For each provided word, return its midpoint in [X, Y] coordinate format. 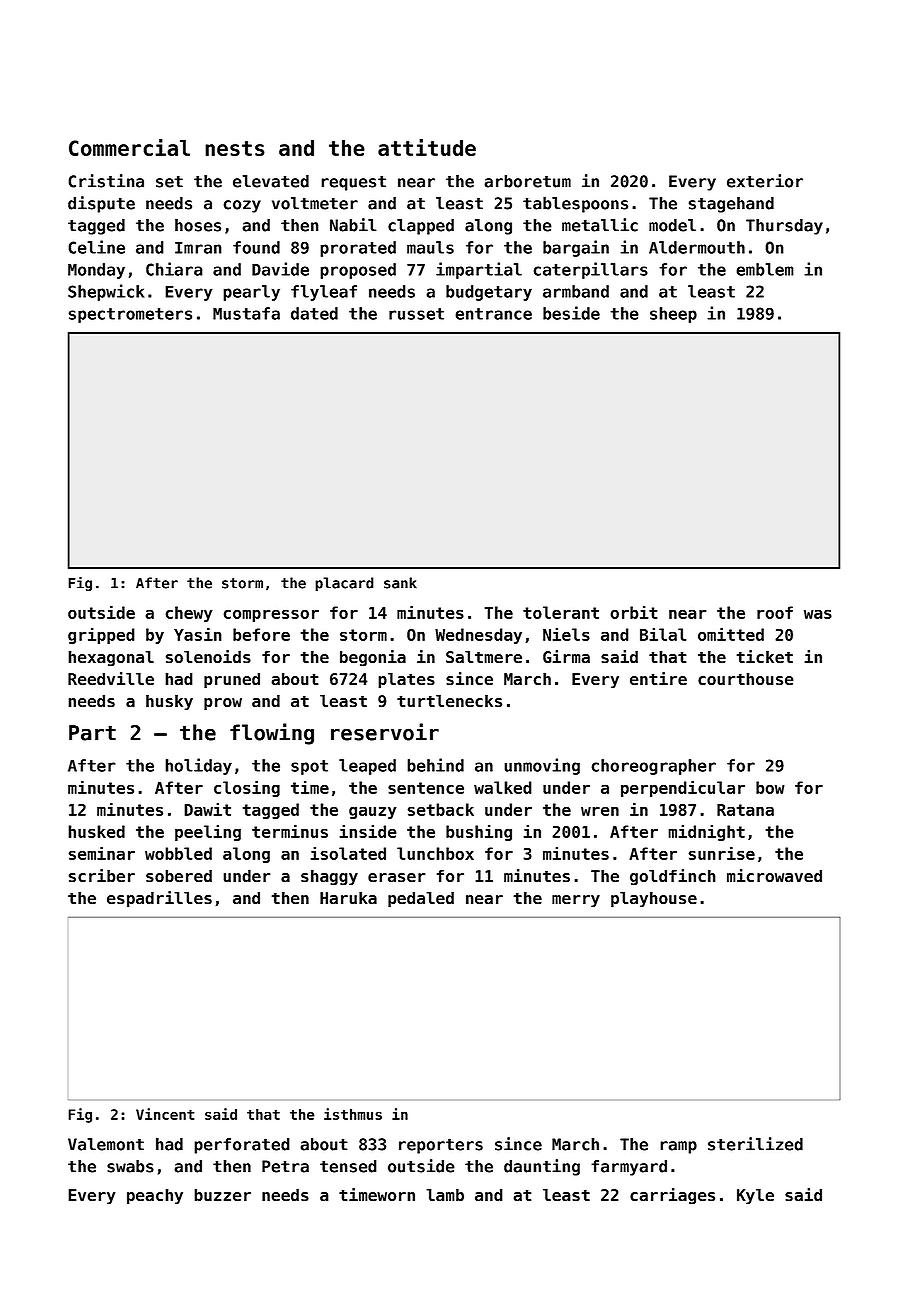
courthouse [746, 679]
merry [576, 901]
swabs [130, 1166]
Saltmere [484, 656]
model [672, 225]
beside [571, 313]
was [818, 614]
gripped [101, 635]
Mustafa [246, 313]
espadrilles [159, 899]
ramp [678, 1147]
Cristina [106, 181]
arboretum [527, 181]
